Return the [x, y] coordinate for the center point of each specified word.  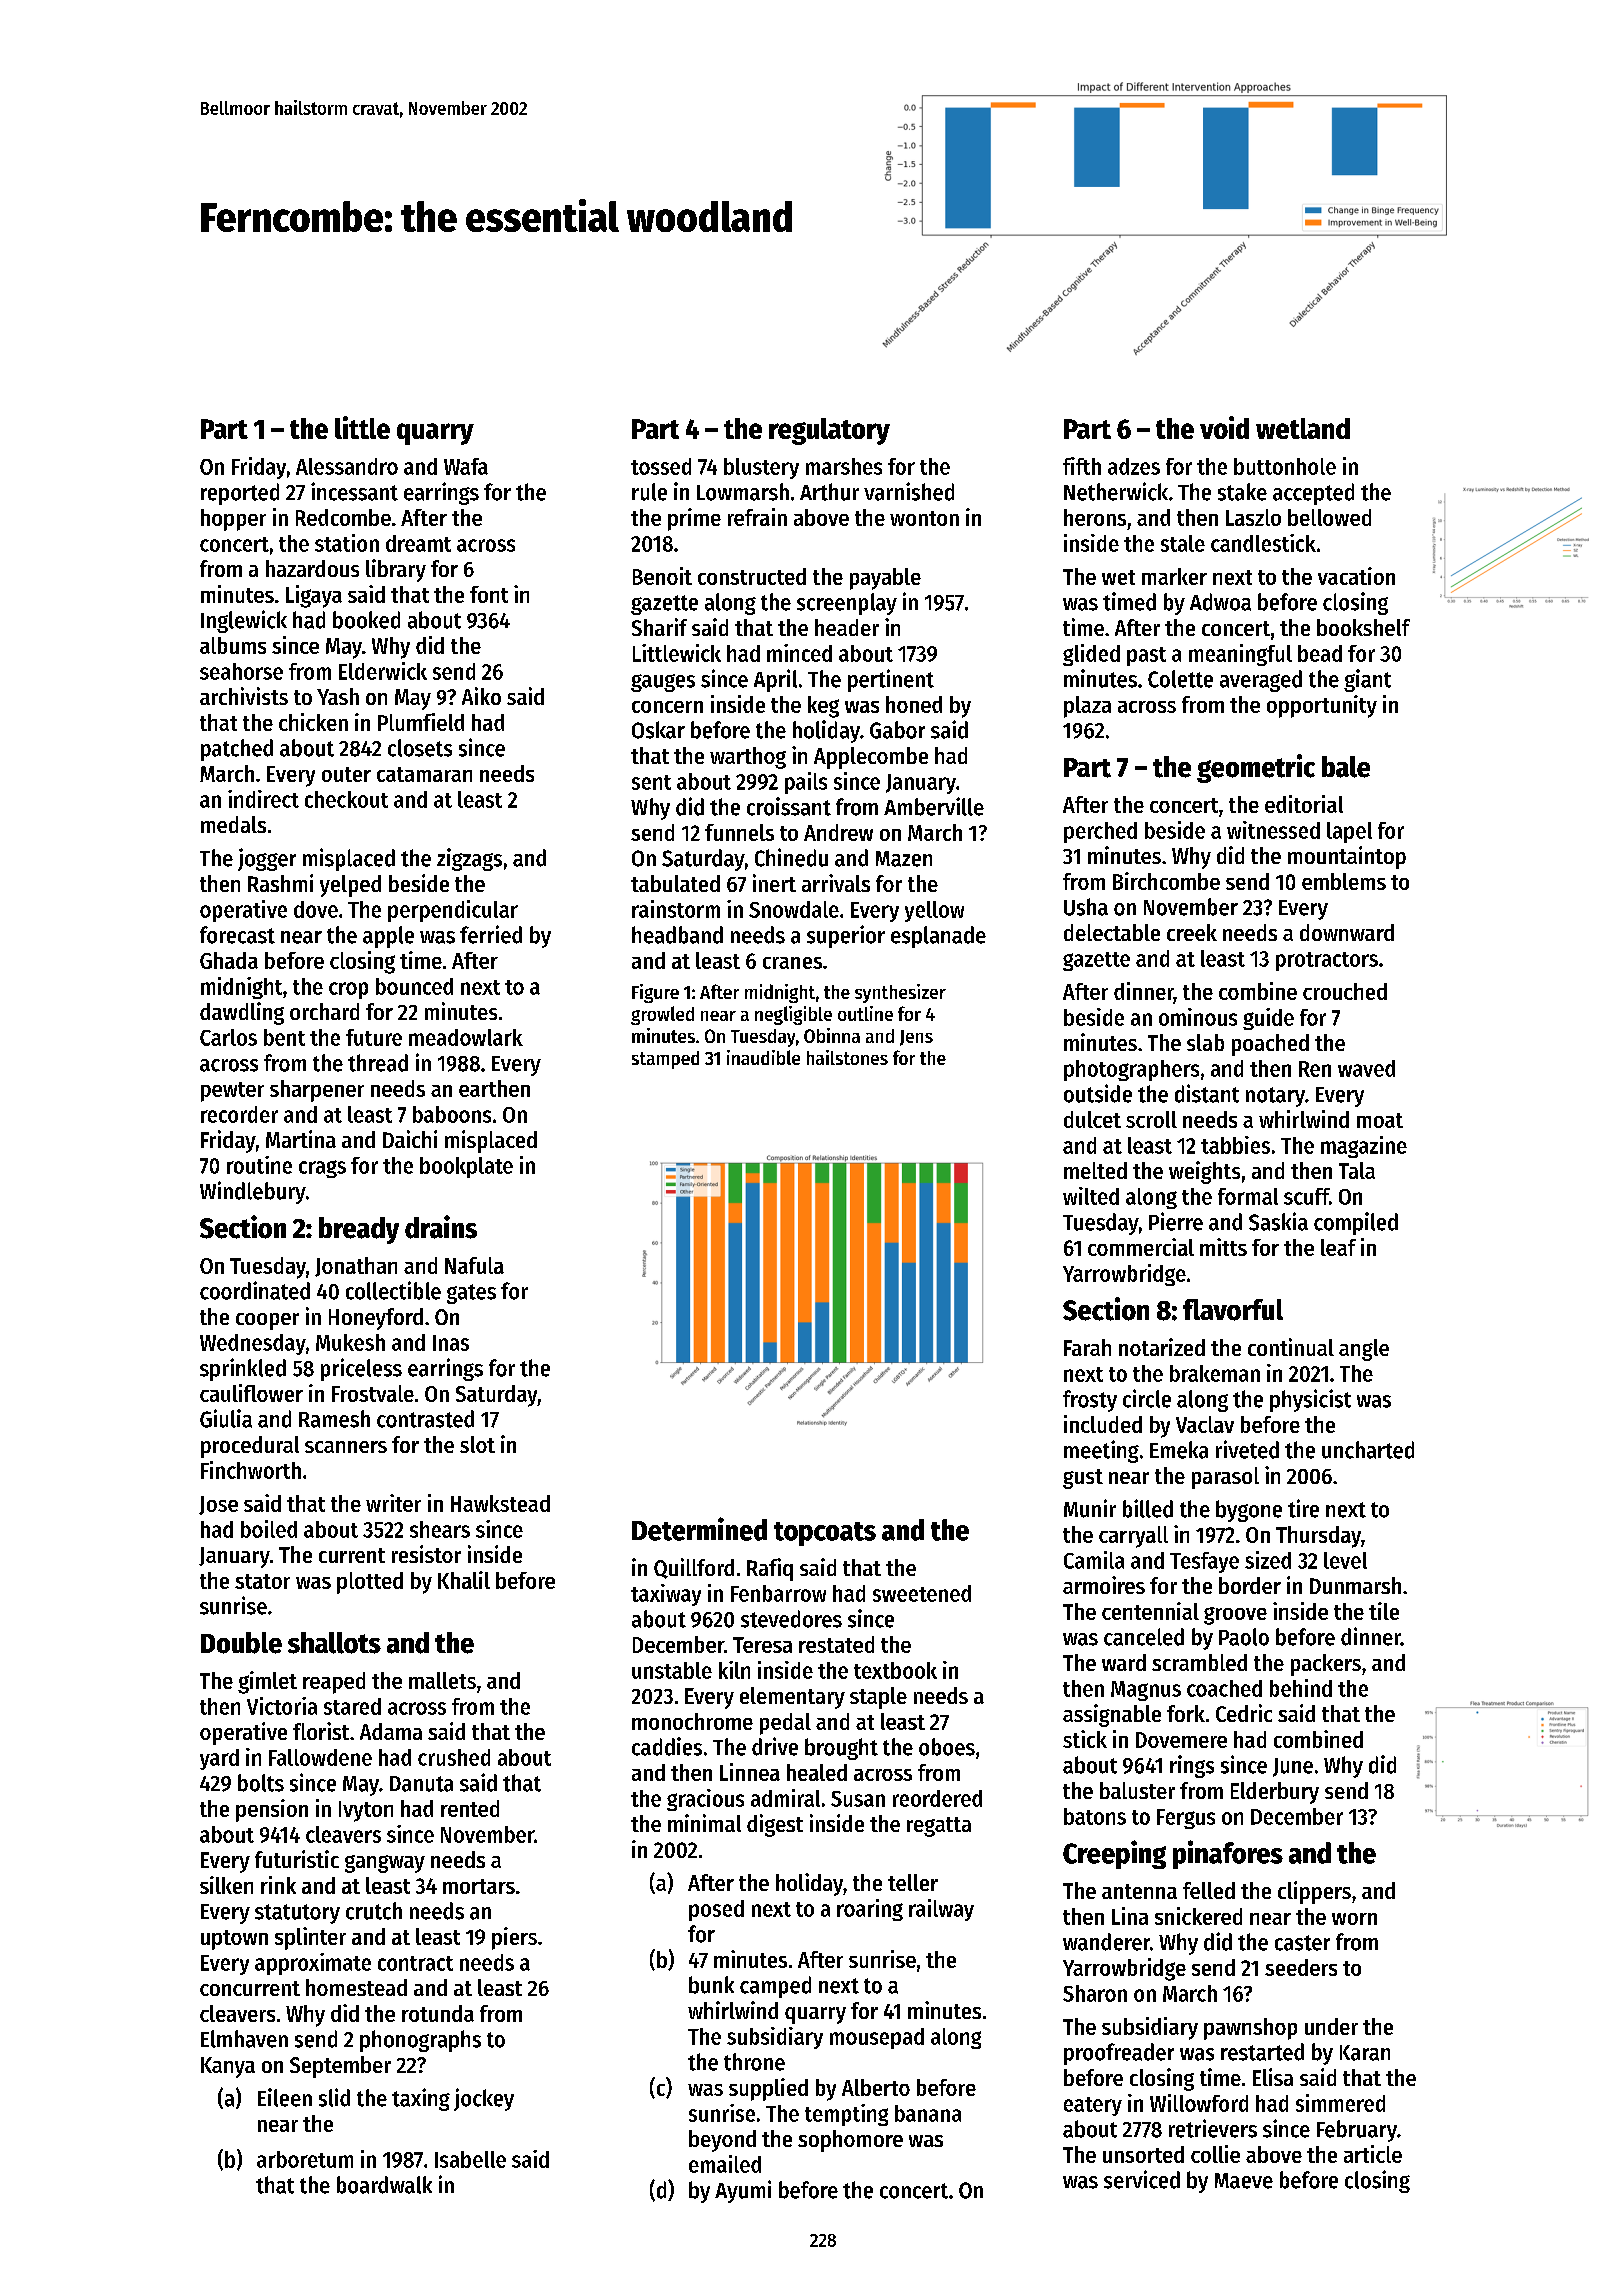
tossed [661, 466]
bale [1346, 767]
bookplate [466, 1167]
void [1224, 427]
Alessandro [347, 466]
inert [774, 883]
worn [1354, 1919]
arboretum [305, 2159]
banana [928, 2113]
